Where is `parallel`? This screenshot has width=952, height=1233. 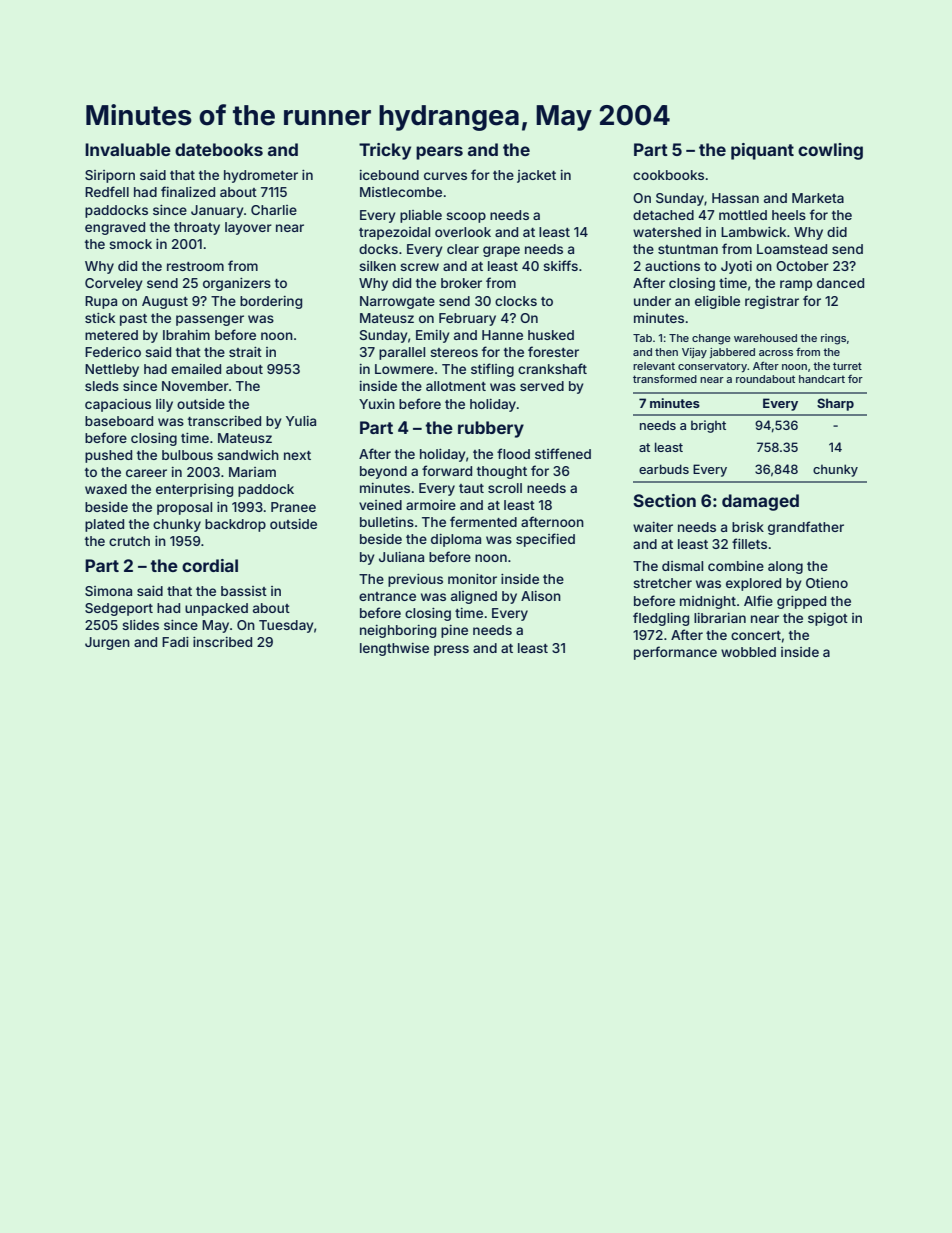 parallel is located at coordinates (402, 353).
